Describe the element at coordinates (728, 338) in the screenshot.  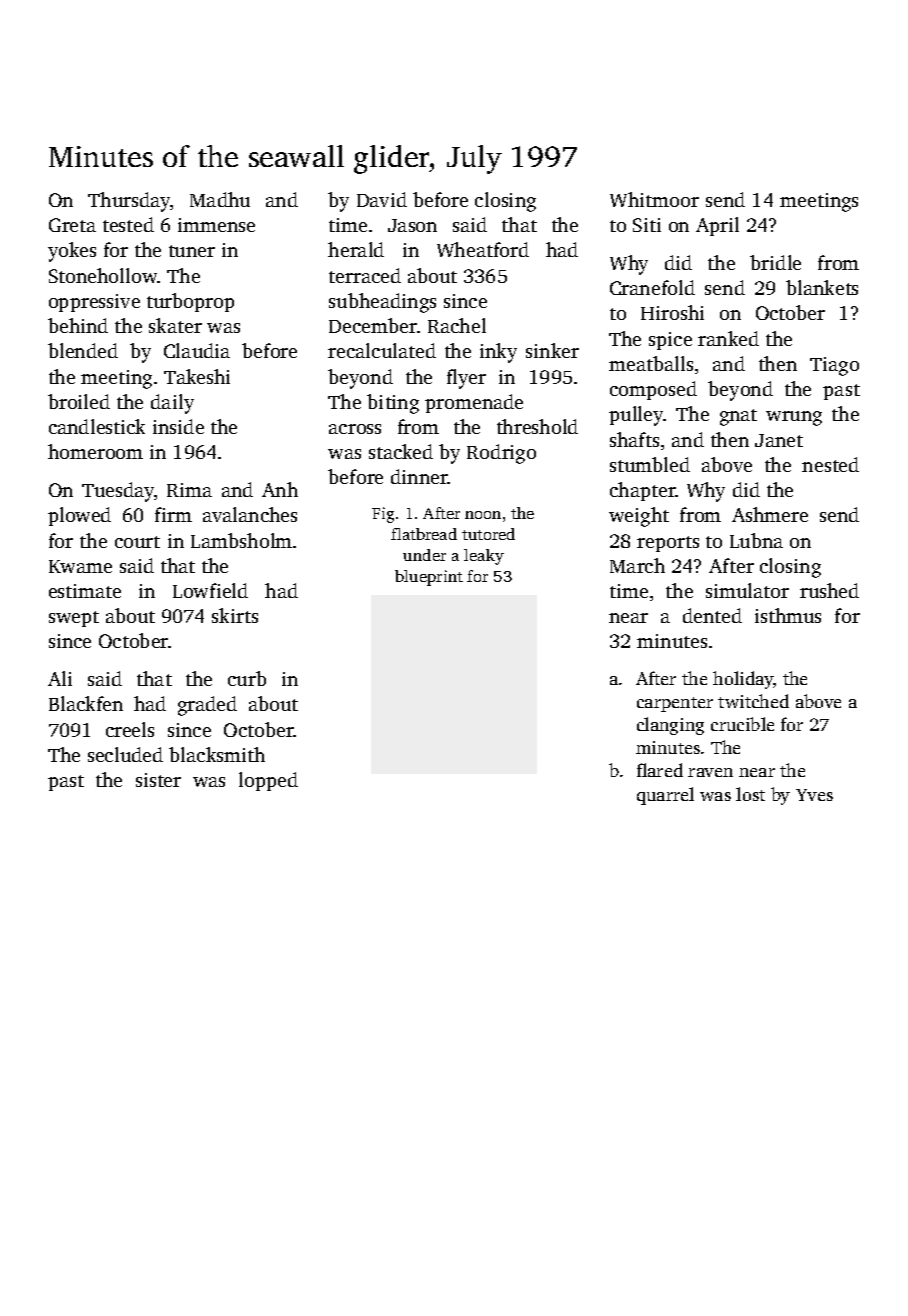
I see `ranked` at that location.
